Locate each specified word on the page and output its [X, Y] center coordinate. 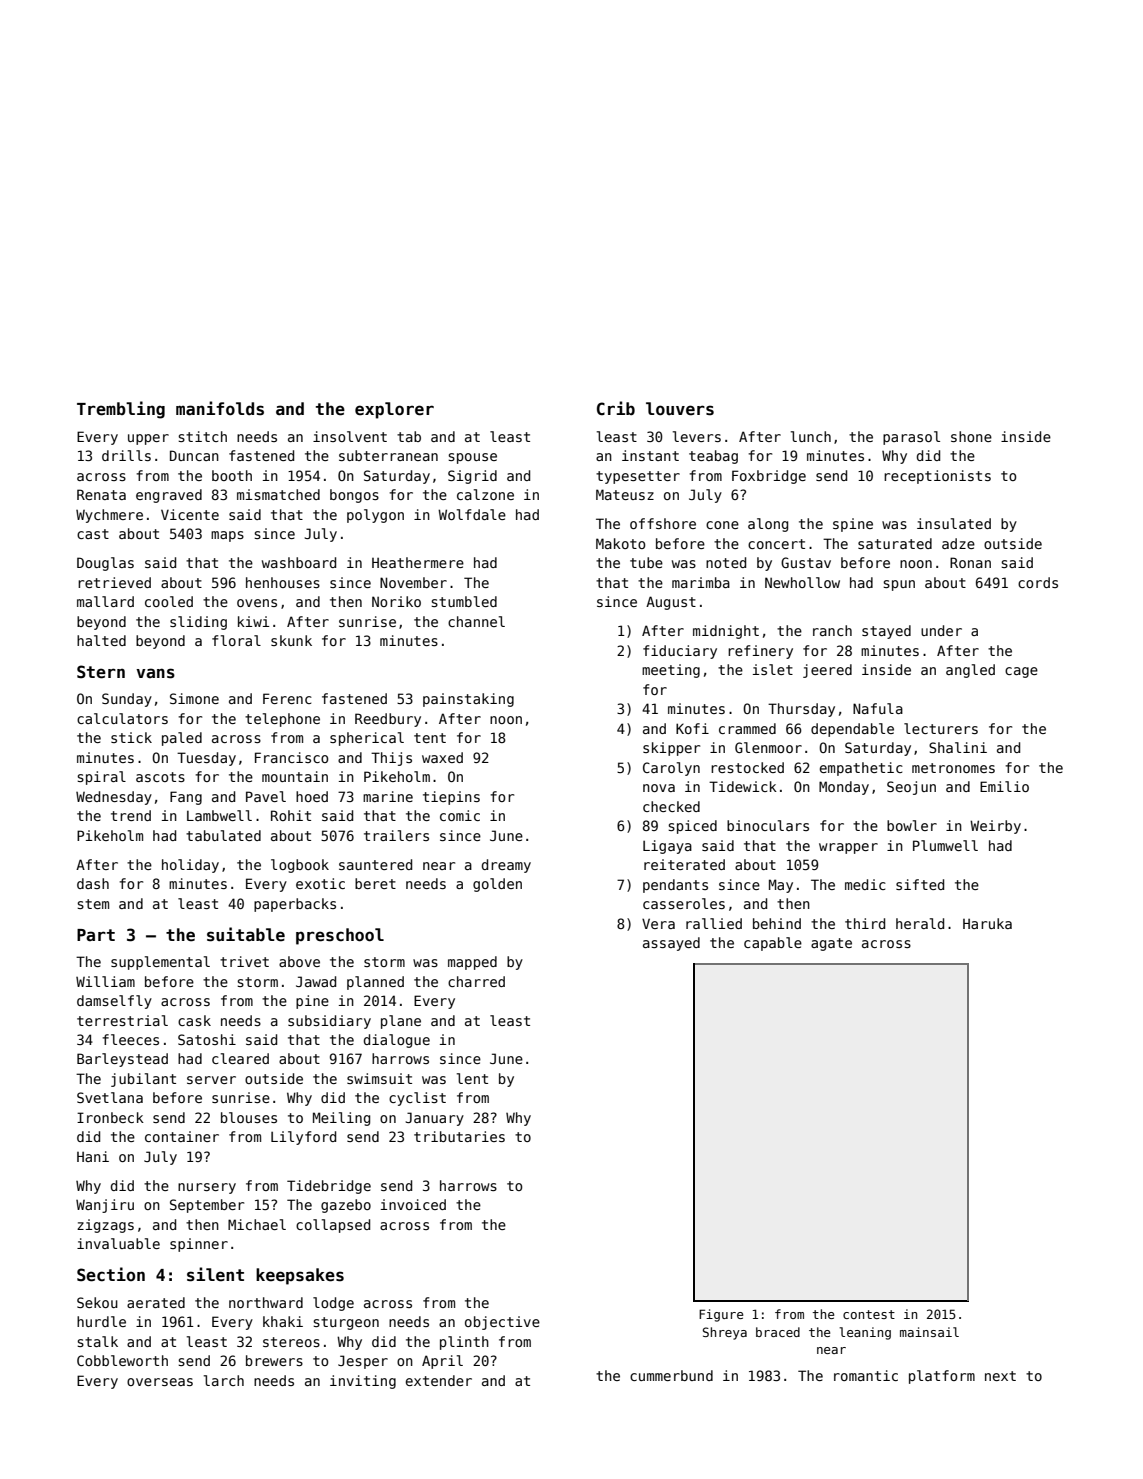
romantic [866, 1375]
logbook [300, 866]
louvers [680, 409]
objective [502, 1323]
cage [1021, 672]
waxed [442, 757]
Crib [616, 408]
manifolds [220, 408]
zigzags [105, 1226]
